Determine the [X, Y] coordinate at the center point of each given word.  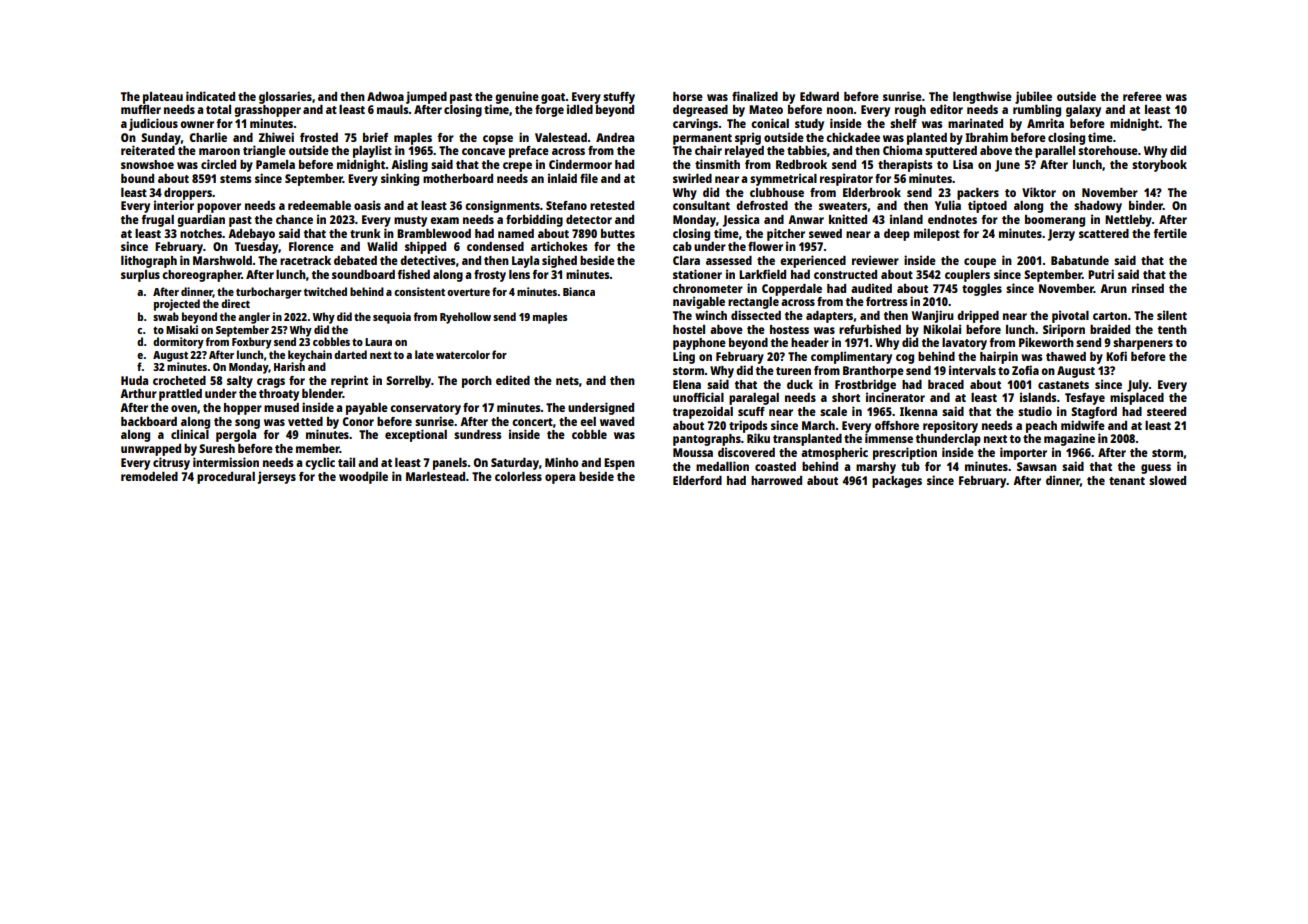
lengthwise [982, 97]
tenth [1172, 329]
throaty [279, 395]
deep [897, 235]
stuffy [619, 98]
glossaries [285, 97]
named [516, 233]
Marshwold [222, 260]
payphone [699, 344]
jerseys [277, 477]
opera [560, 479]
